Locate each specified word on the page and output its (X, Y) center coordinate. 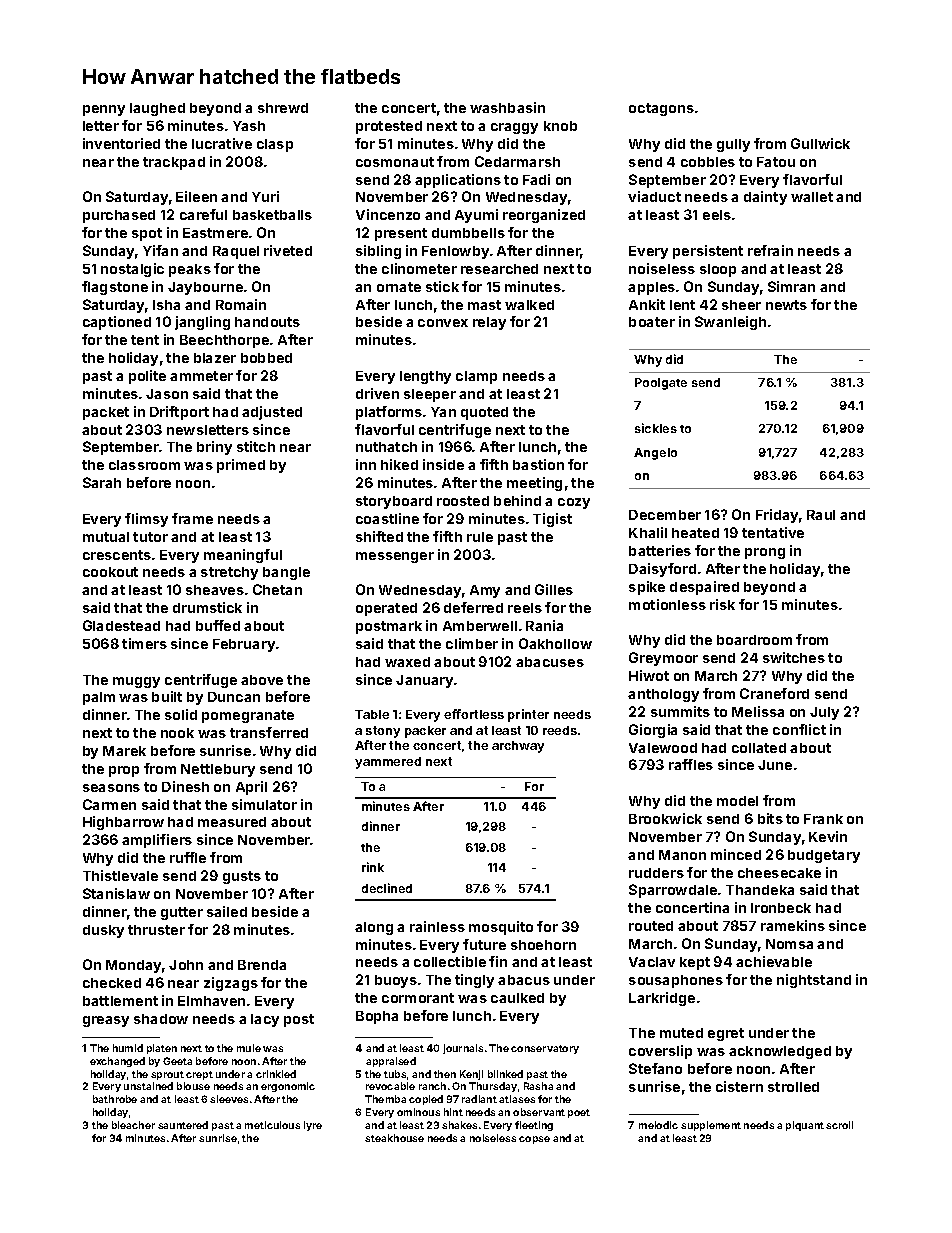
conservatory (545, 1049)
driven (377, 393)
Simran (791, 286)
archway (518, 747)
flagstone (115, 288)
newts (786, 305)
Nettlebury (218, 770)
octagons (661, 109)
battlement (120, 1001)
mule (249, 1048)
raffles (691, 764)
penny (104, 110)
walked (529, 305)
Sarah (102, 482)
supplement (711, 1126)
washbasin (507, 107)
